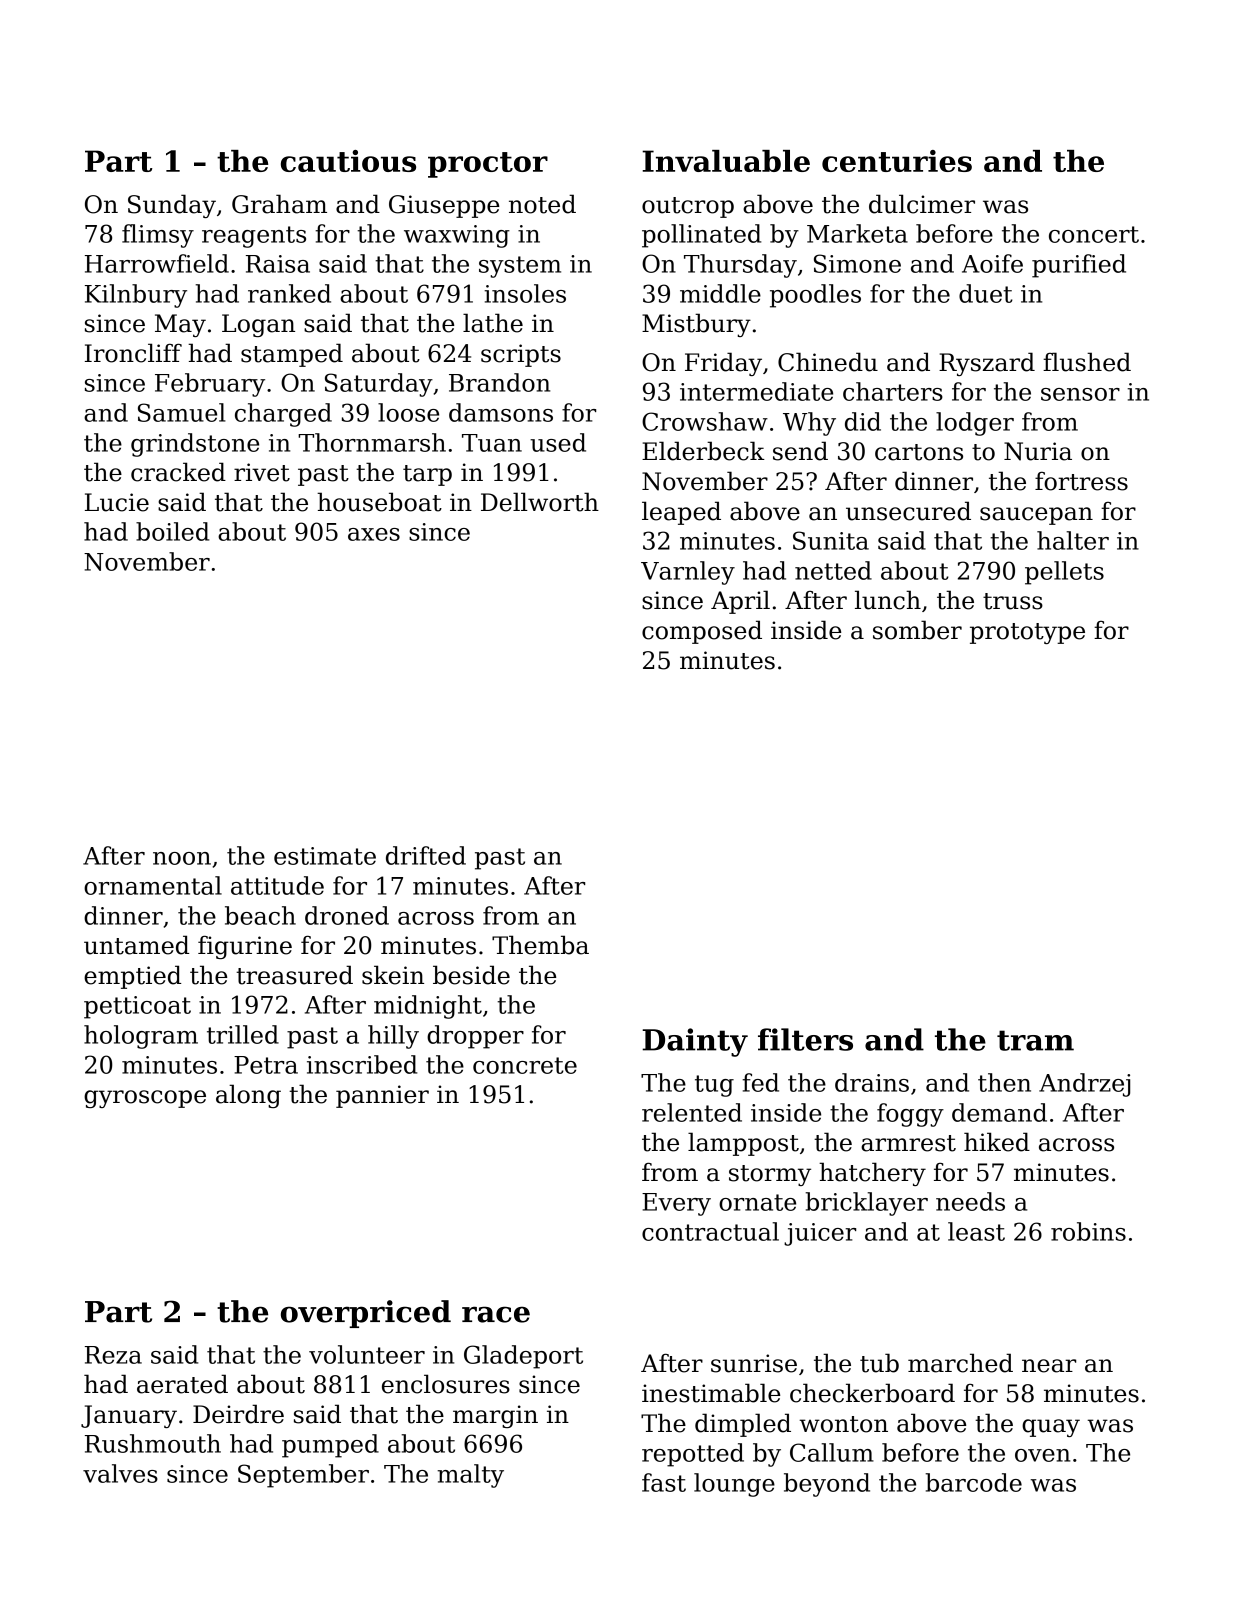  What do you see at coordinates (292, 355) in the image?
I see `stamped` at bounding box center [292, 355].
